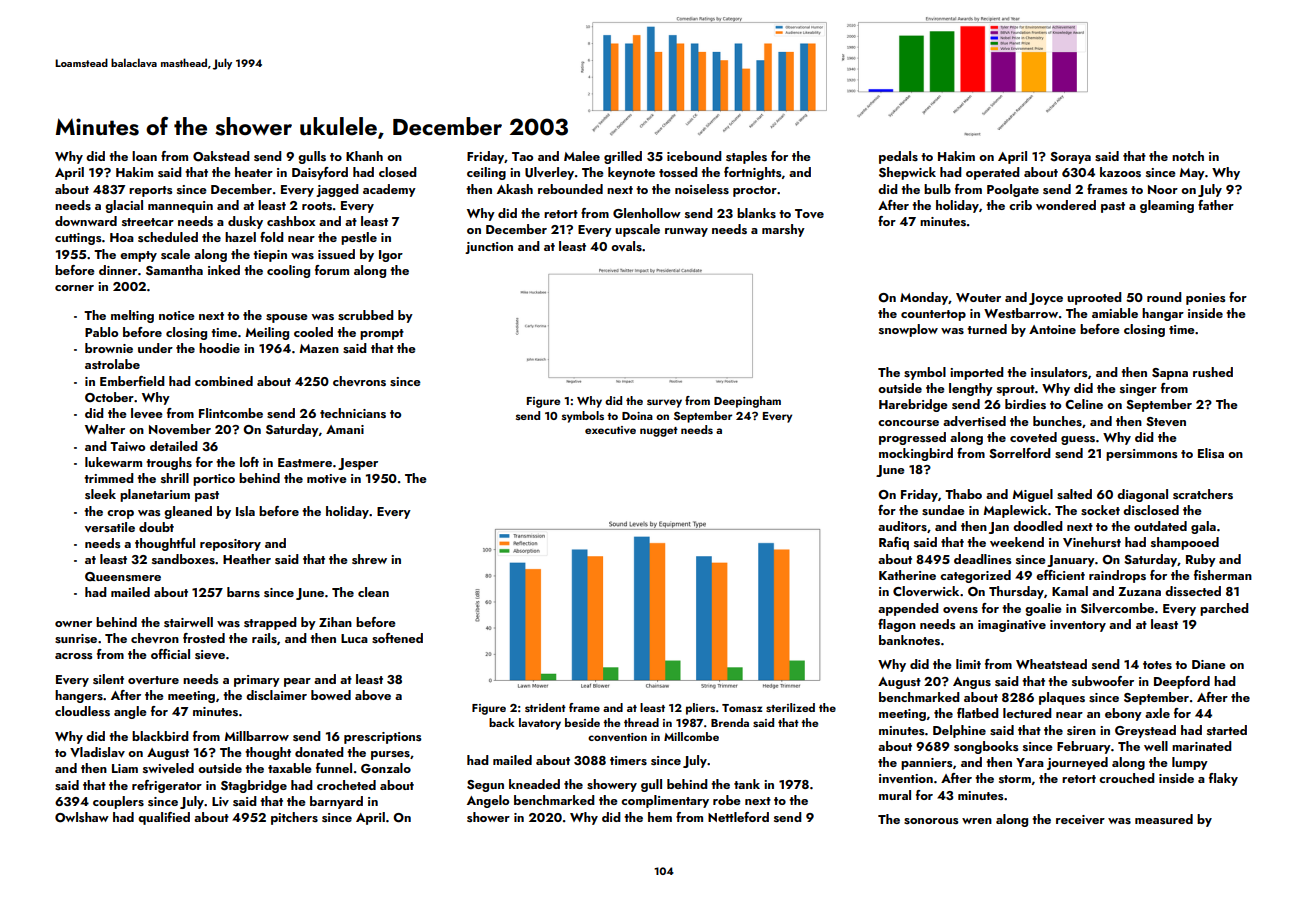 This image has height=924, width=1308. Describe the element at coordinates (894, 543) in the image. I see `Rafiq` at that location.
